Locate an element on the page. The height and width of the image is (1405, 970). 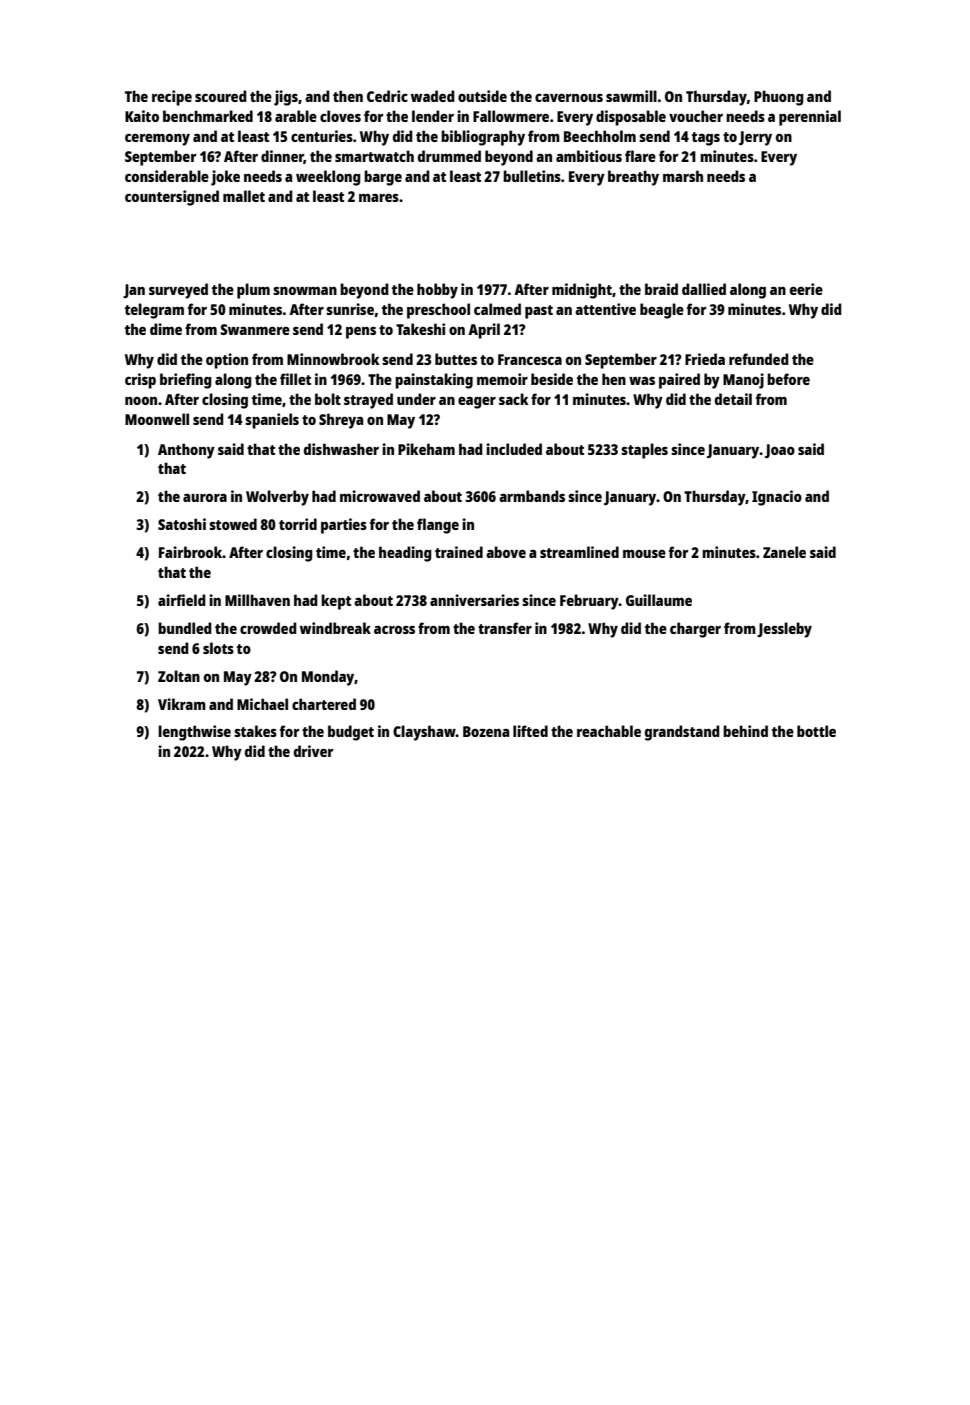
armbands is located at coordinates (532, 496).
